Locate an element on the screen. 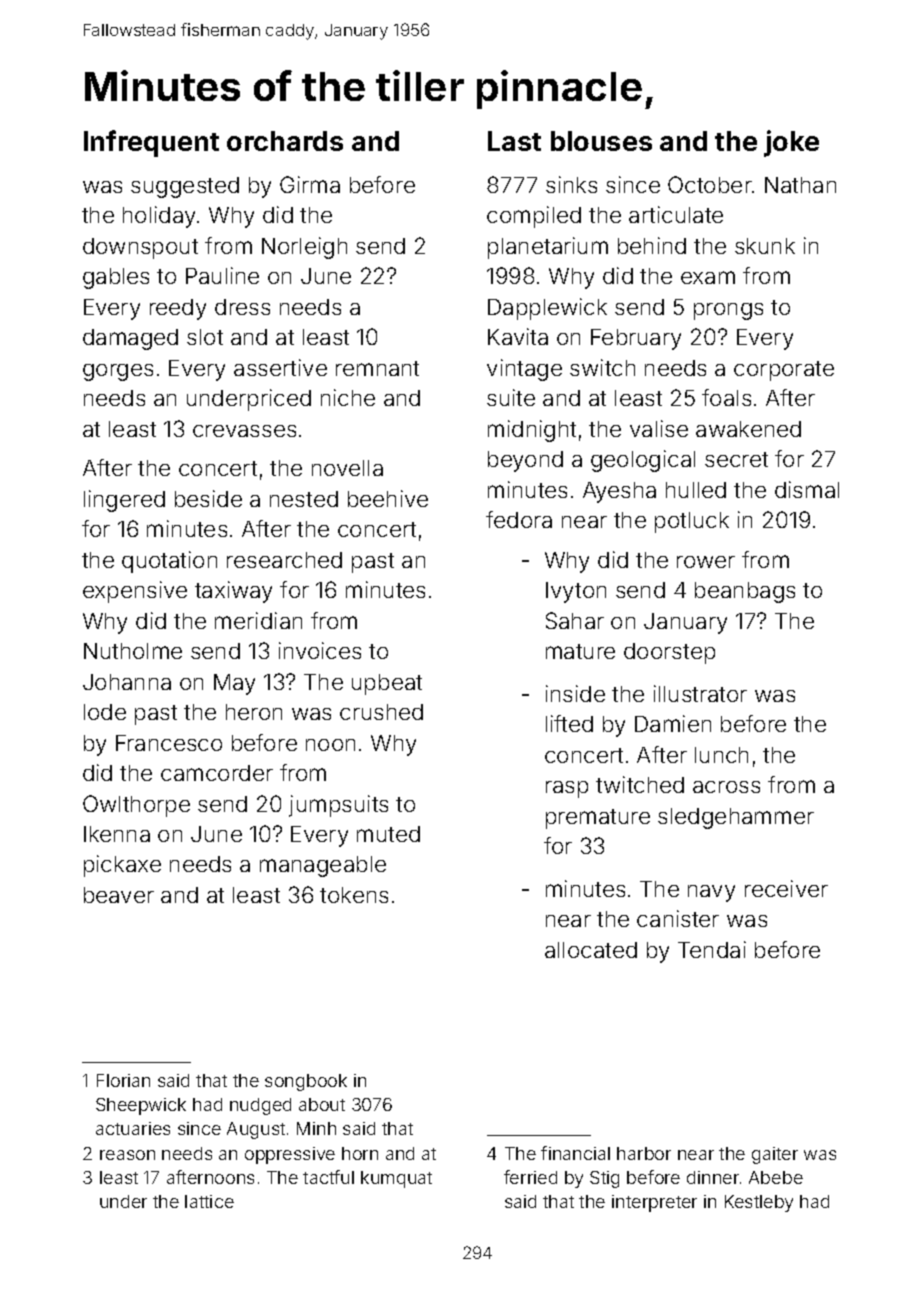 This screenshot has height=1311, width=924. Last is located at coordinates (514, 141).
